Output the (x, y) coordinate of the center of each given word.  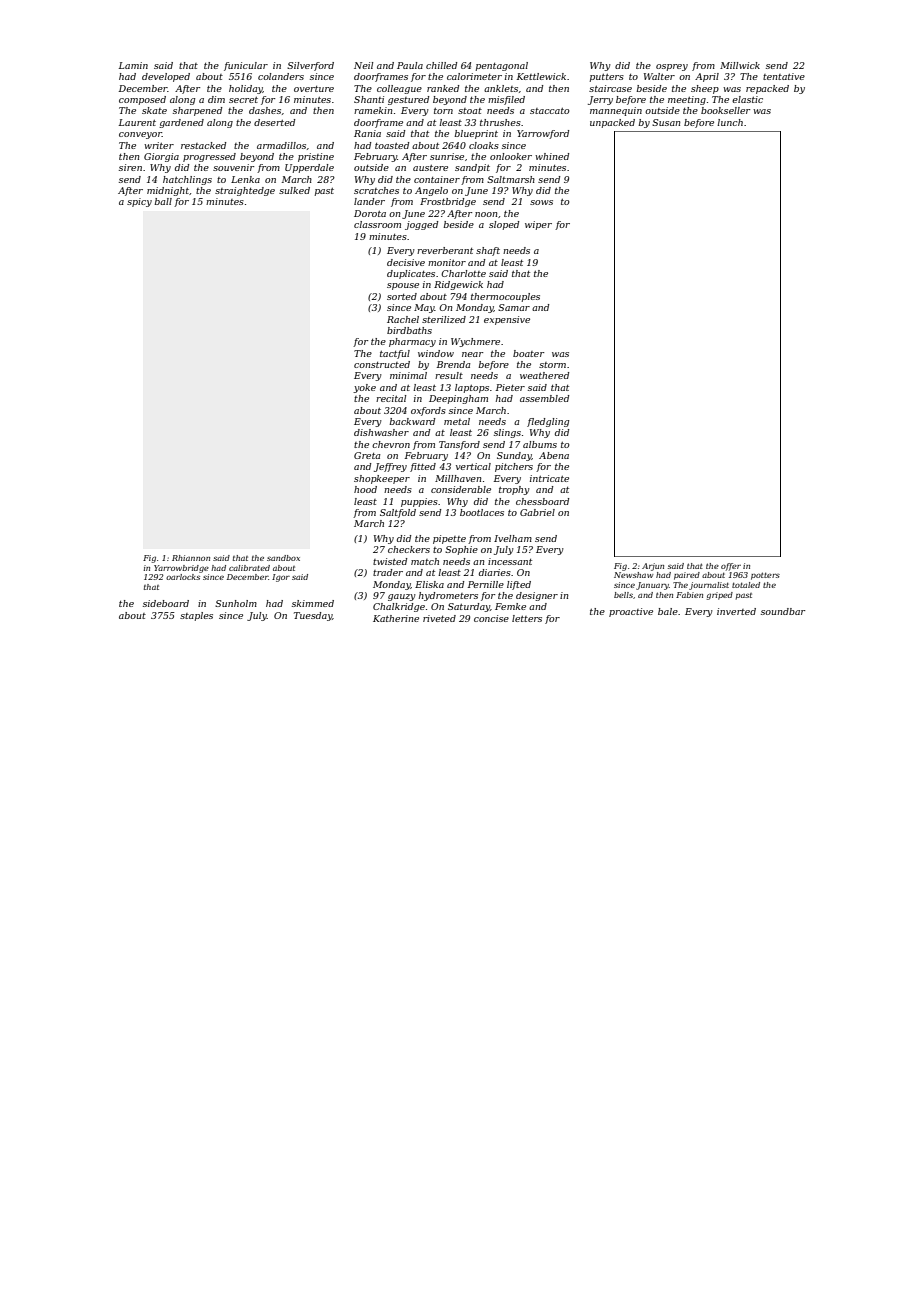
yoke (364, 388)
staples (196, 616)
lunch (730, 122)
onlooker (511, 156)
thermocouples (505, 297)
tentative (784, 76)
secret (243, 100)
